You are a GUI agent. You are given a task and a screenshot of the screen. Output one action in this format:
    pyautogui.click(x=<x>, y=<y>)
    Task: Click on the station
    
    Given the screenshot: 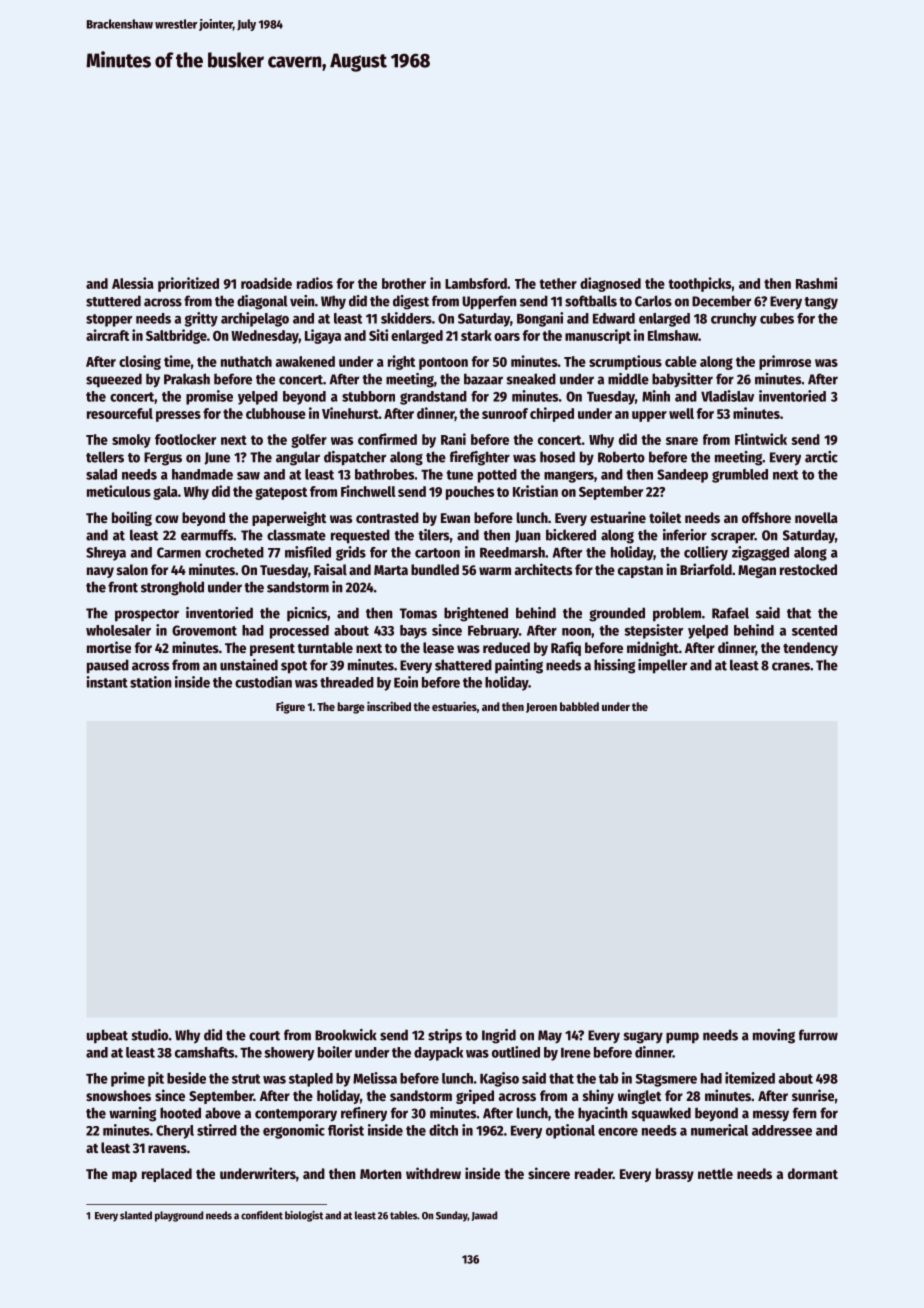 What is the action you would take?
    pyautogui.click(x=151, y=682)
